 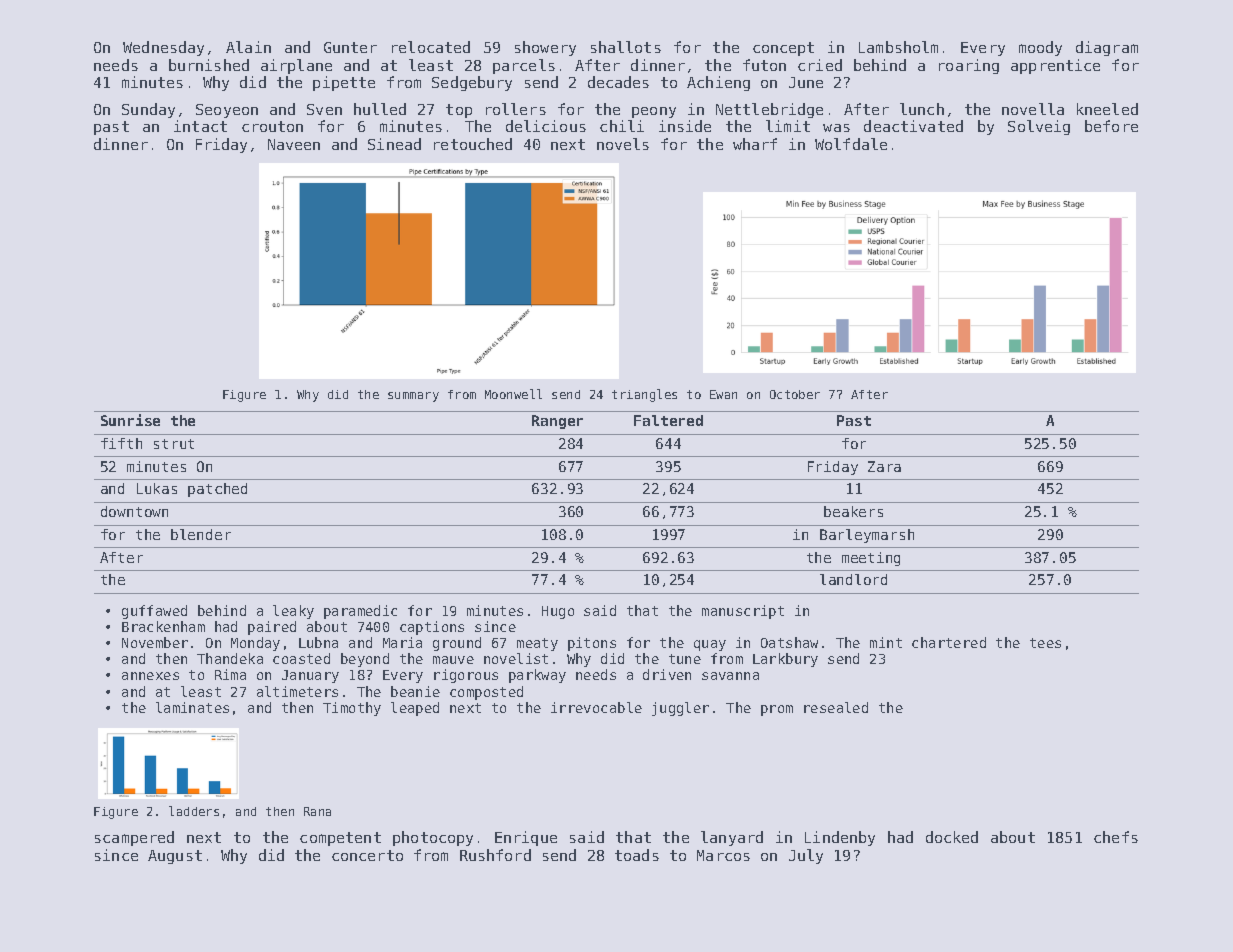 What do you see at coordinates (317, 811) in the screenshot?
I see `Rana` at bounding box center [317, 811].
